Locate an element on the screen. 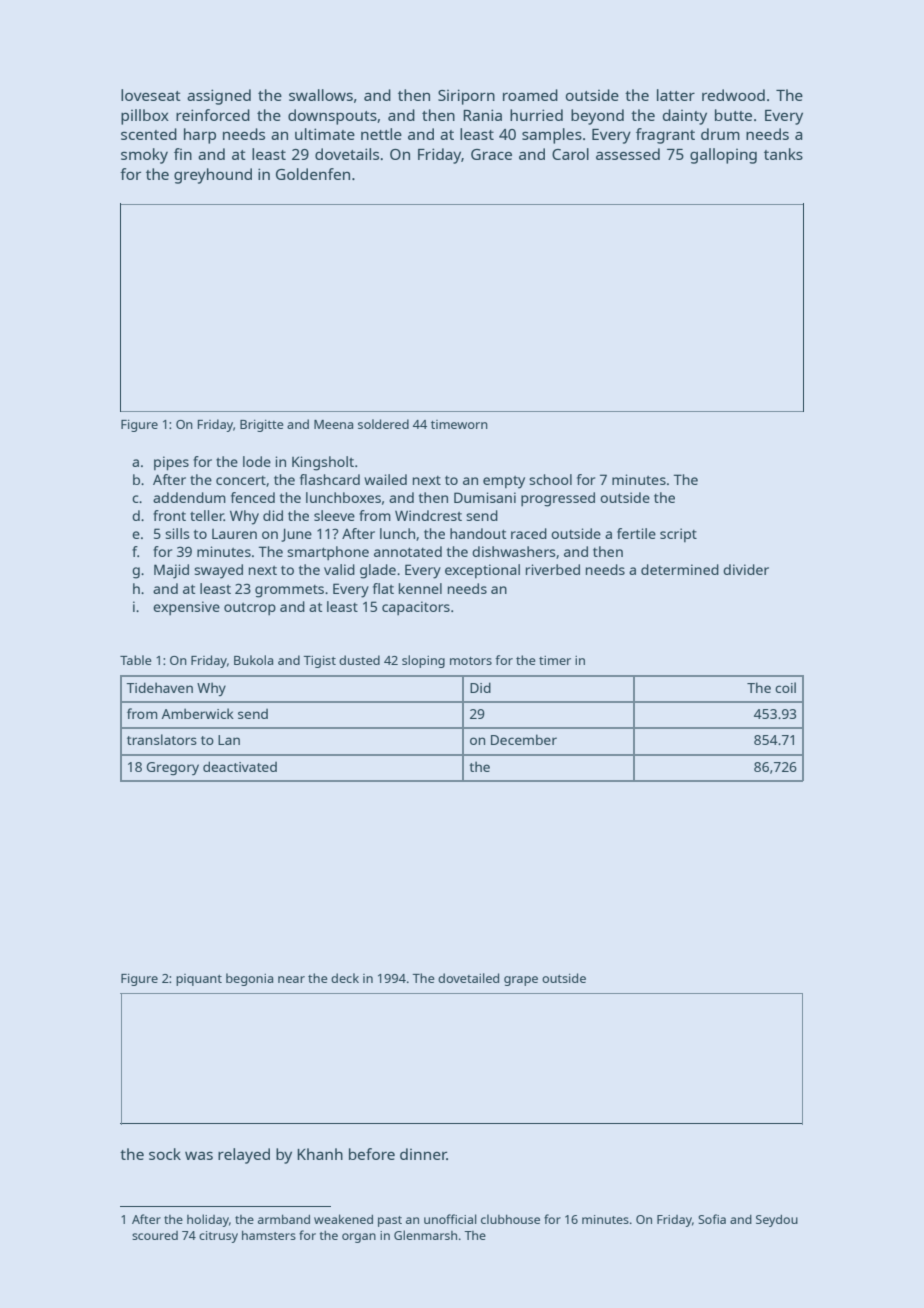  timer is located at coordinates (555, 660).
